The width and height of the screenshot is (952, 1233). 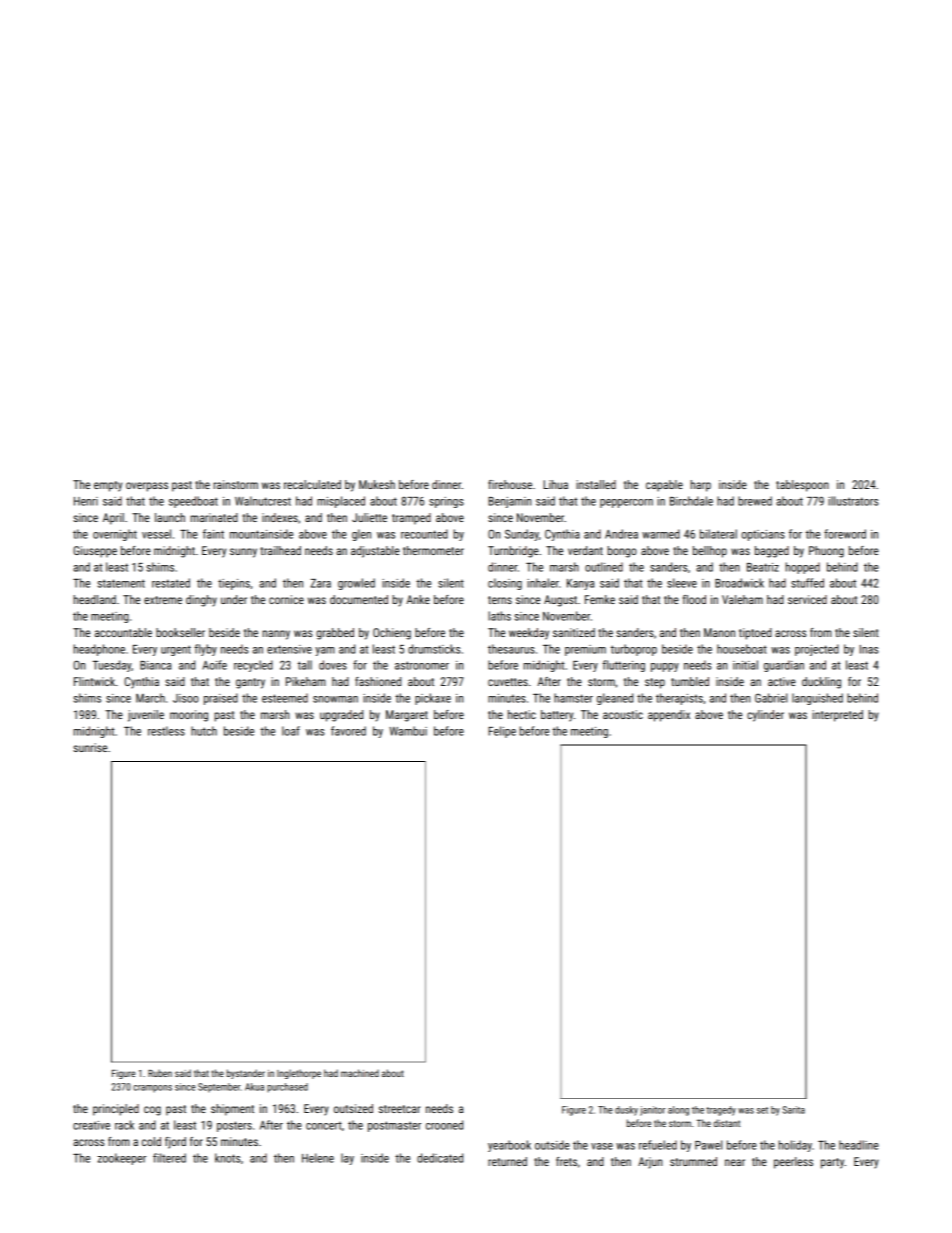 What do you see at coordinates (574, 632) in the screenshot?
I see `sanitized` at bounding box center [574, 632].
